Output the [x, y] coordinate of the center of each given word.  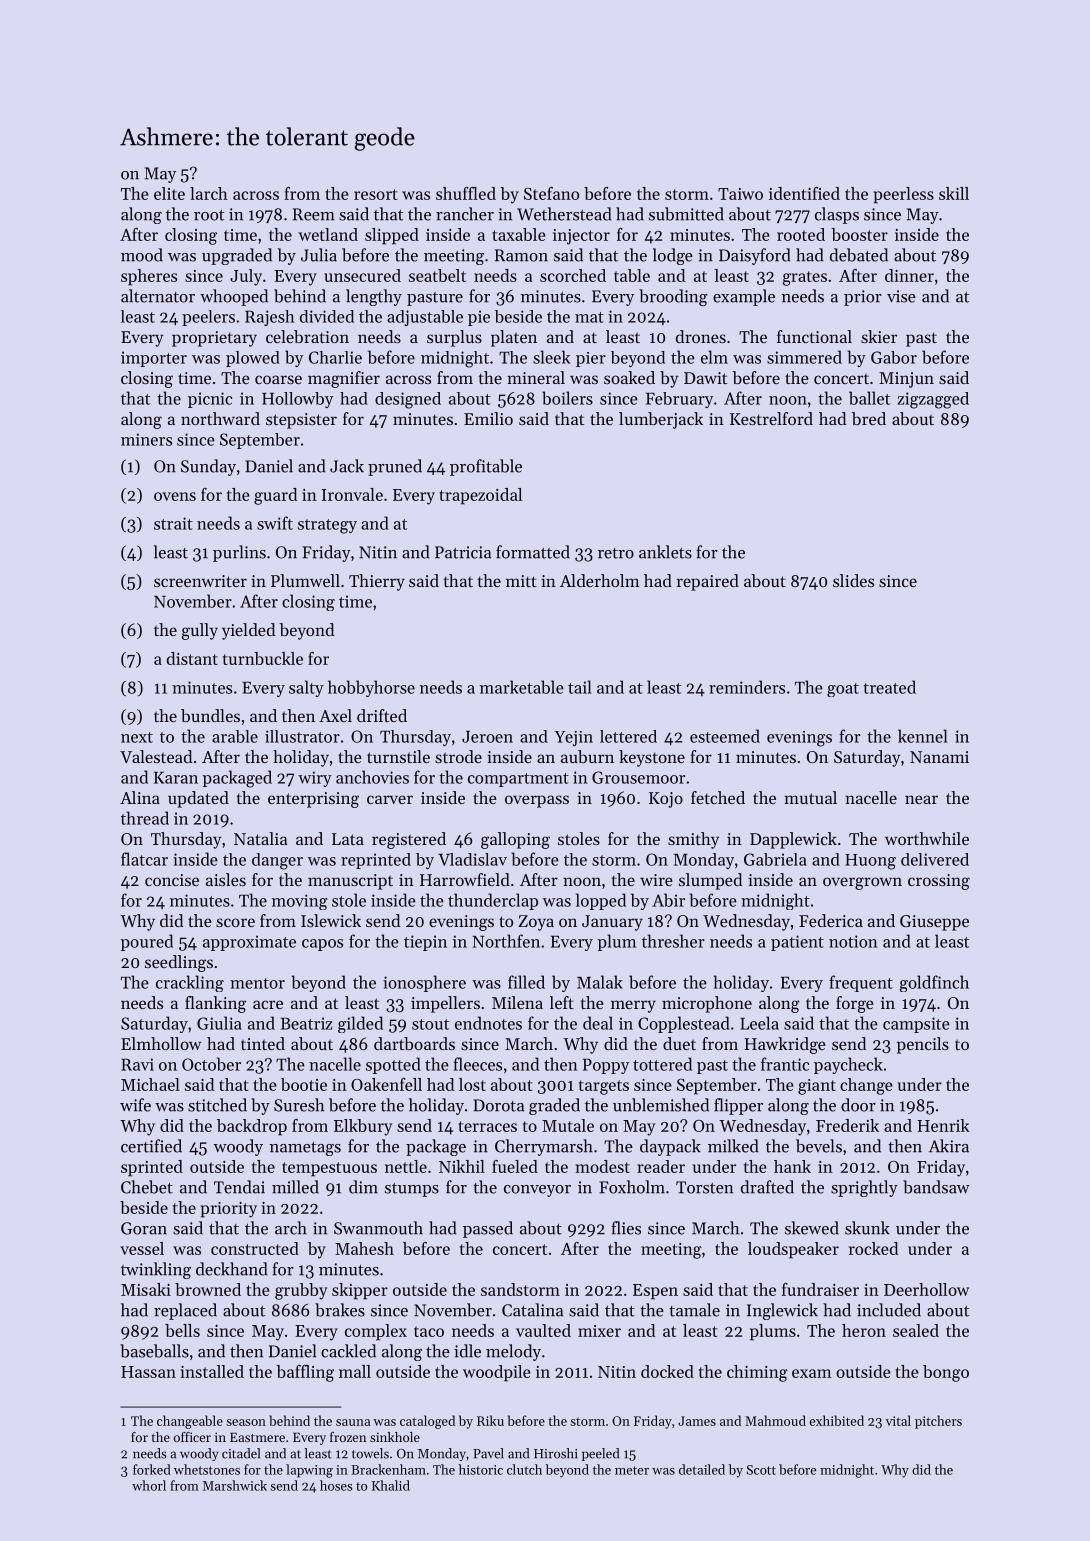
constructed [255, 1248]
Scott [761, 1470]
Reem [314, 214]
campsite [916, 1025]
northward [220, 418]
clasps [837, 215]
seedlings [179, 963]
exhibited [836, 1420]
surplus [454, 338]
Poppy [606, 1066]
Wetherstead [564, 214]
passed [488, 1229]
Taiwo [740, 194]
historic [481, 1469]
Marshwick [235, 1485]
